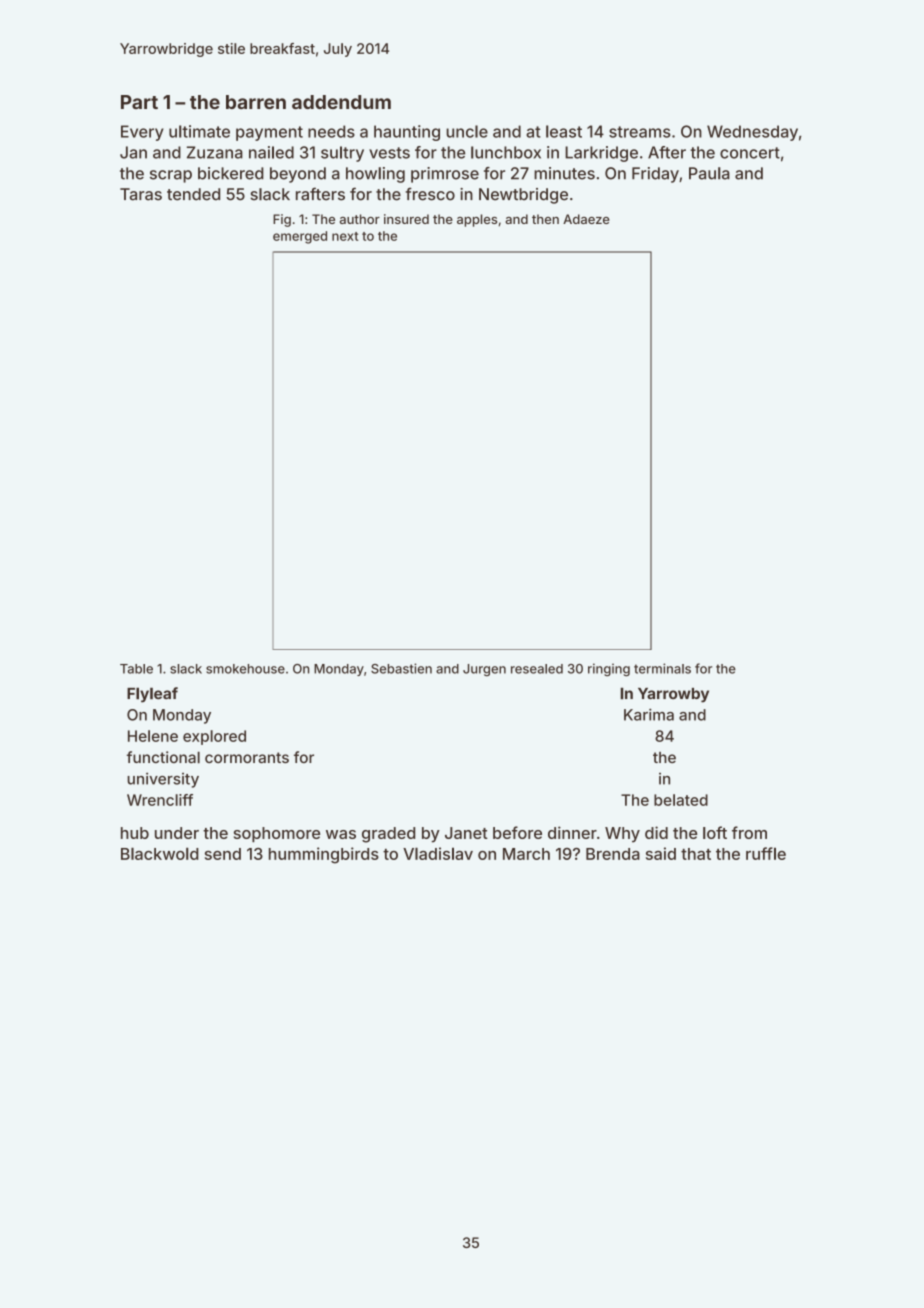 This page has width=924, height=1308. What do you see at coordinates (136, 669) in the page?
I see `Table` at bounding box center [136, 669].
